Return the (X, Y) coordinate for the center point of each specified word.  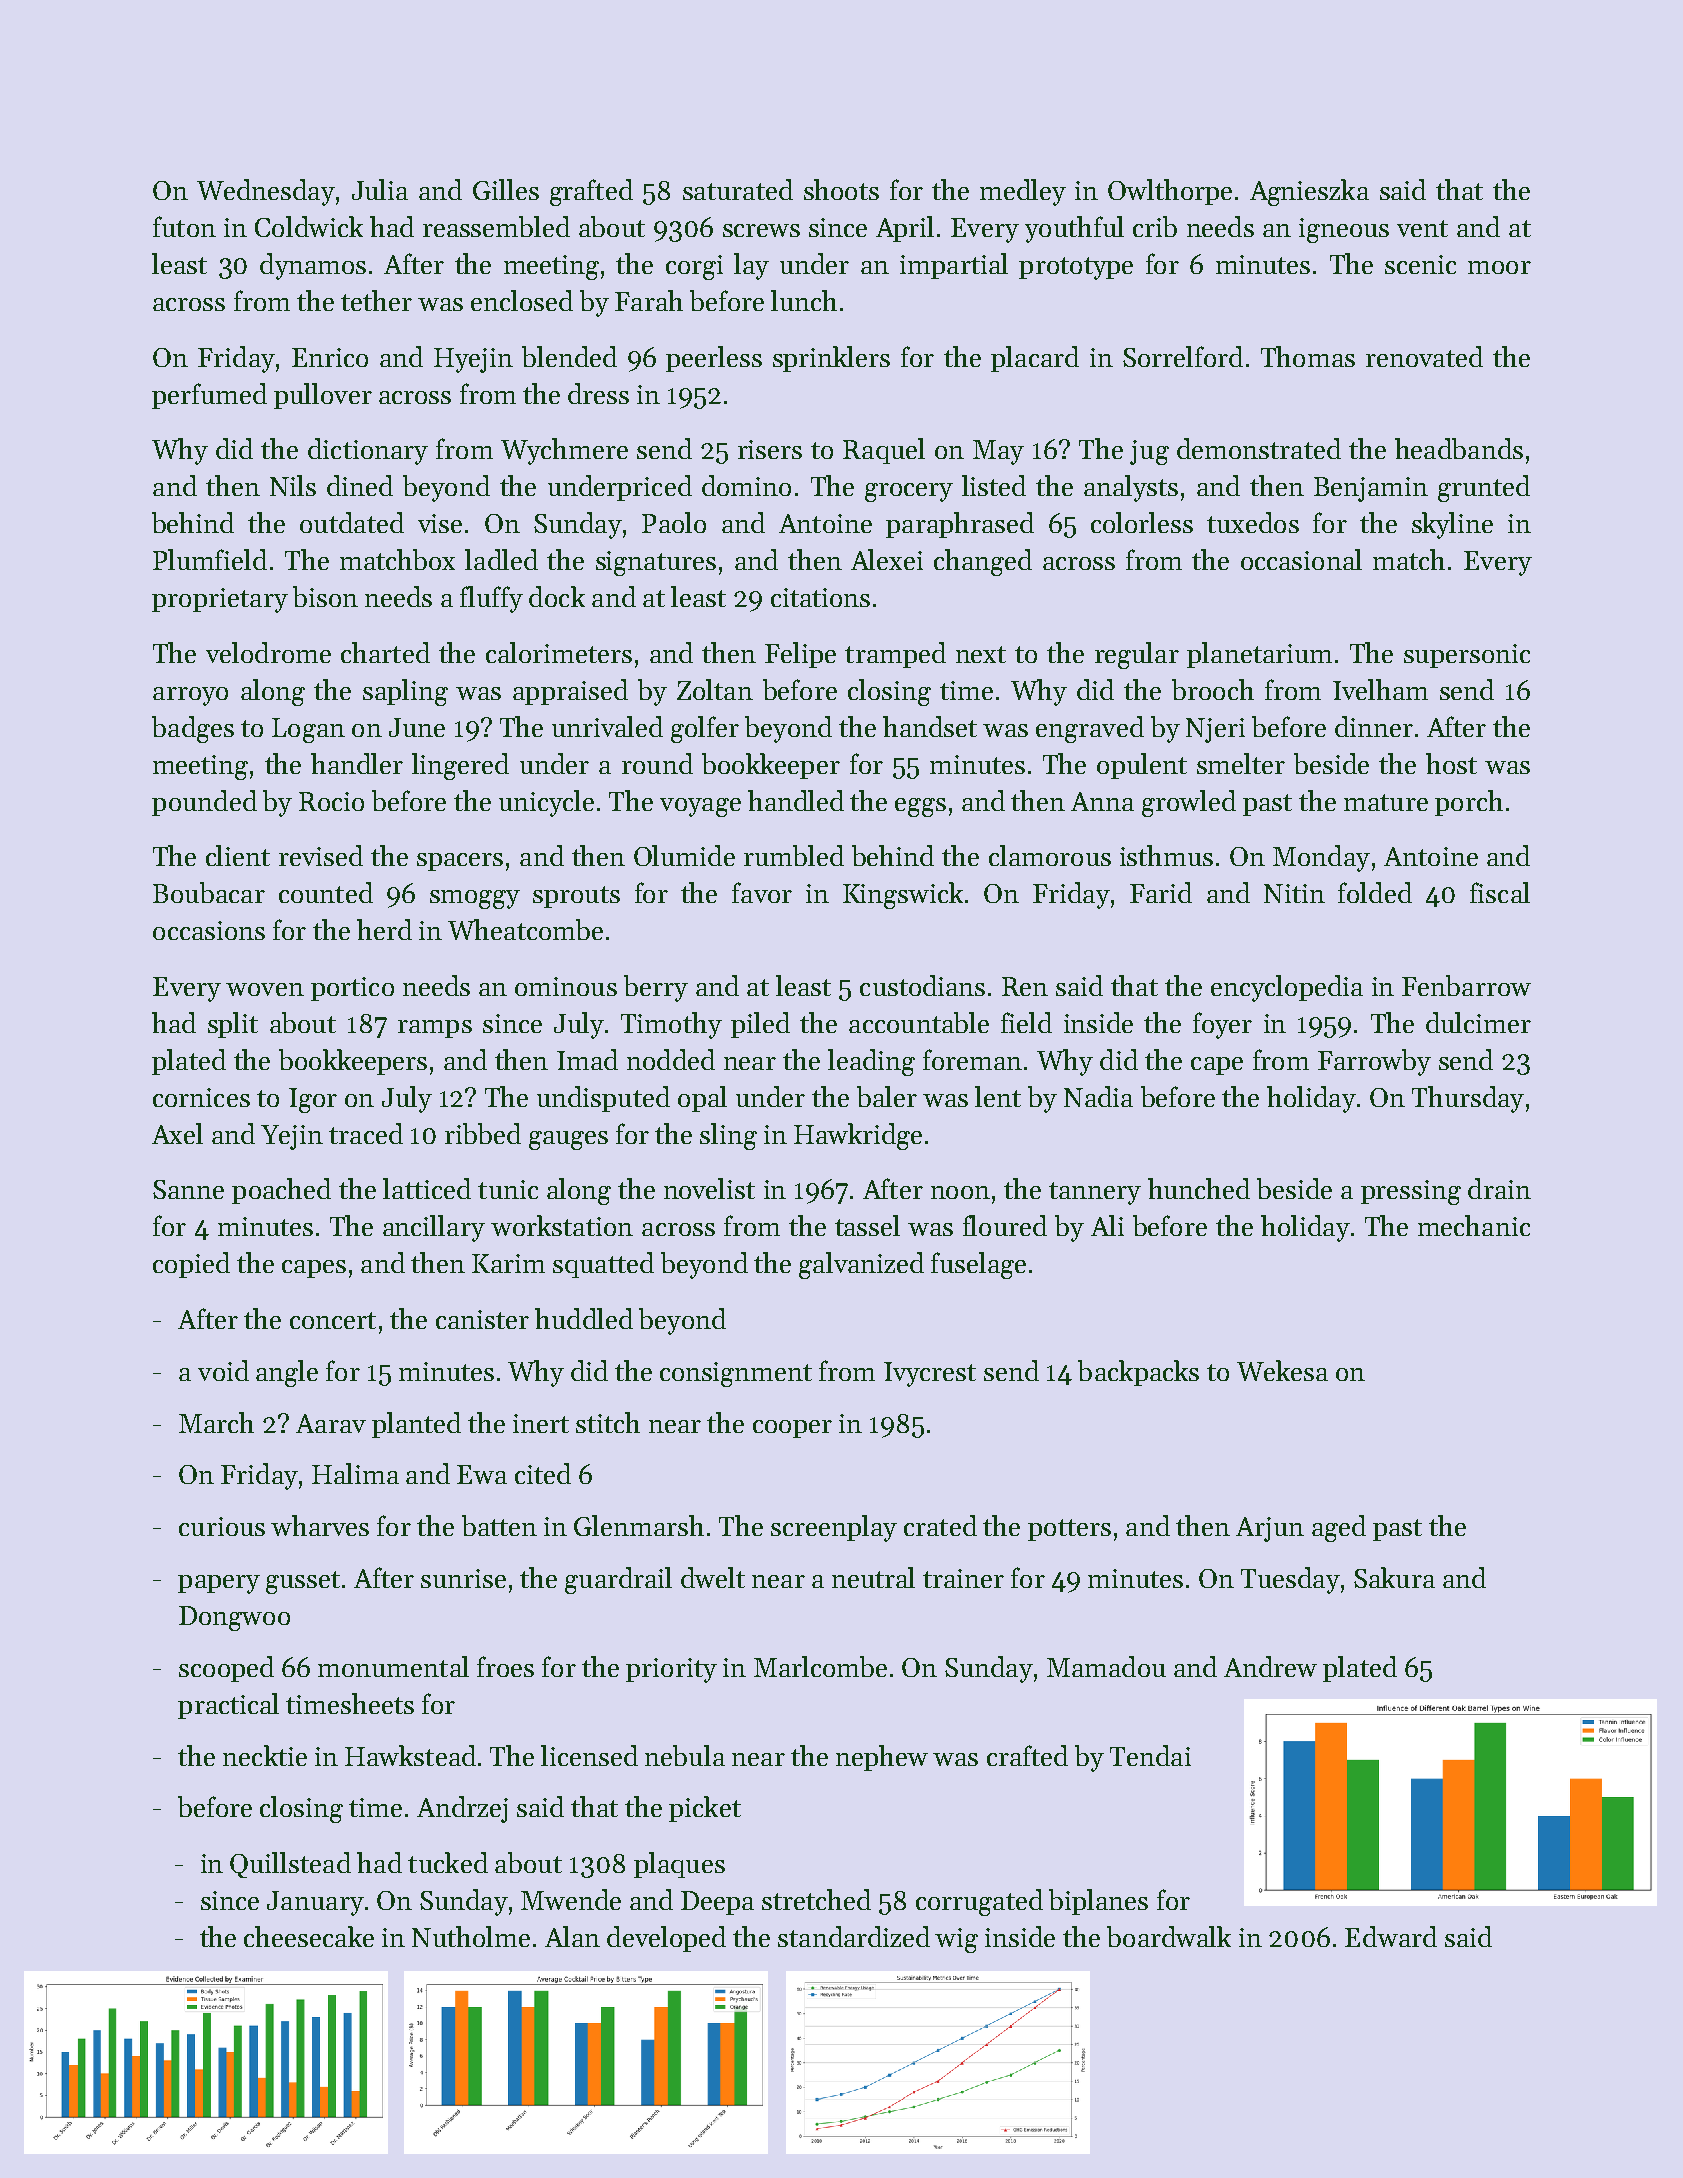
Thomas (1308, 356)
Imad (587, 1059)
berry (656, 988)
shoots (841, 189)
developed (666, 1939)
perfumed (209, 396)
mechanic (1474, 1225)
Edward (1391, 1936)
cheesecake (309, 1936)
